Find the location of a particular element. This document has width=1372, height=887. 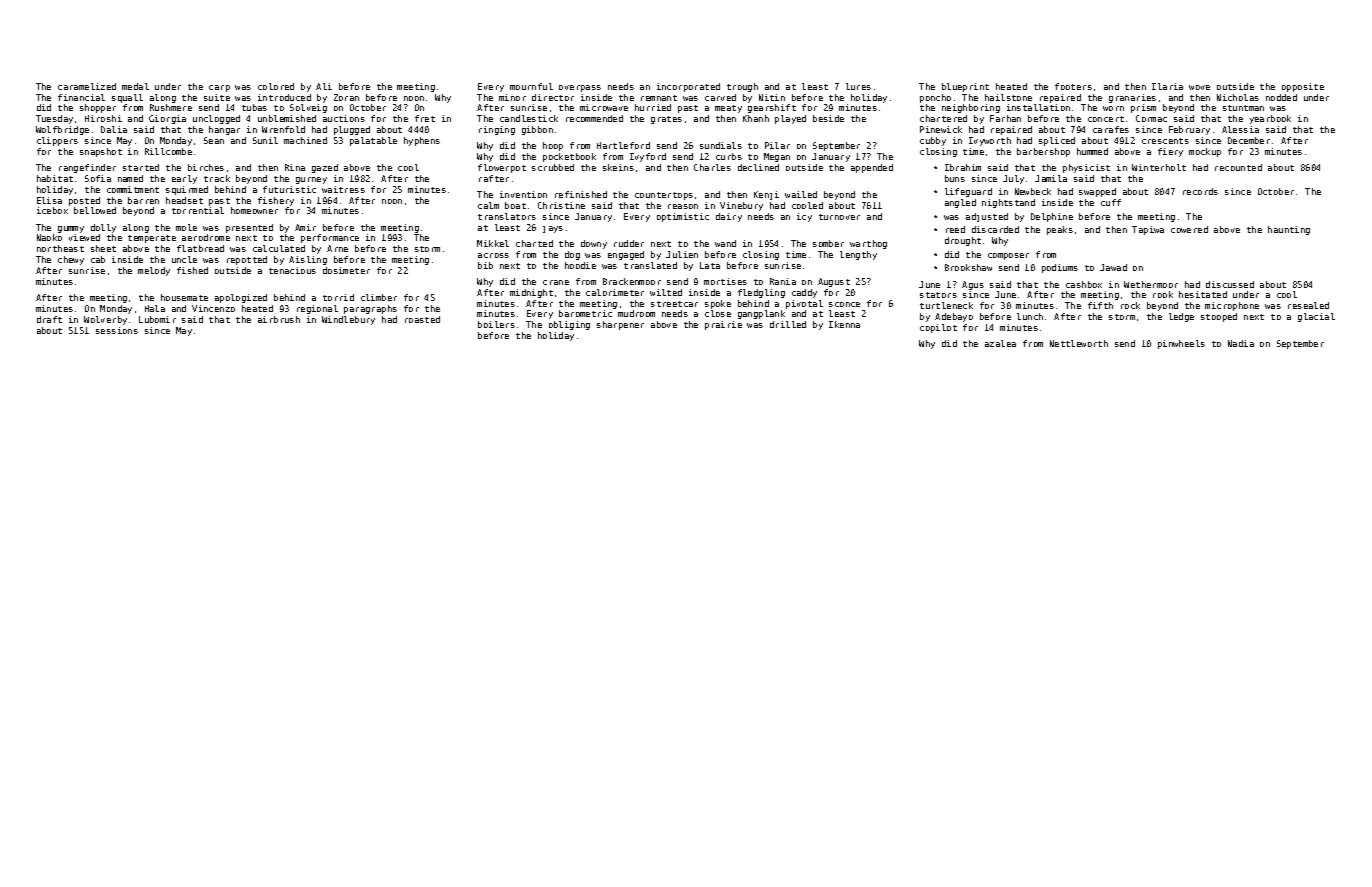

podiums is located at coordinates (1060, 268).
